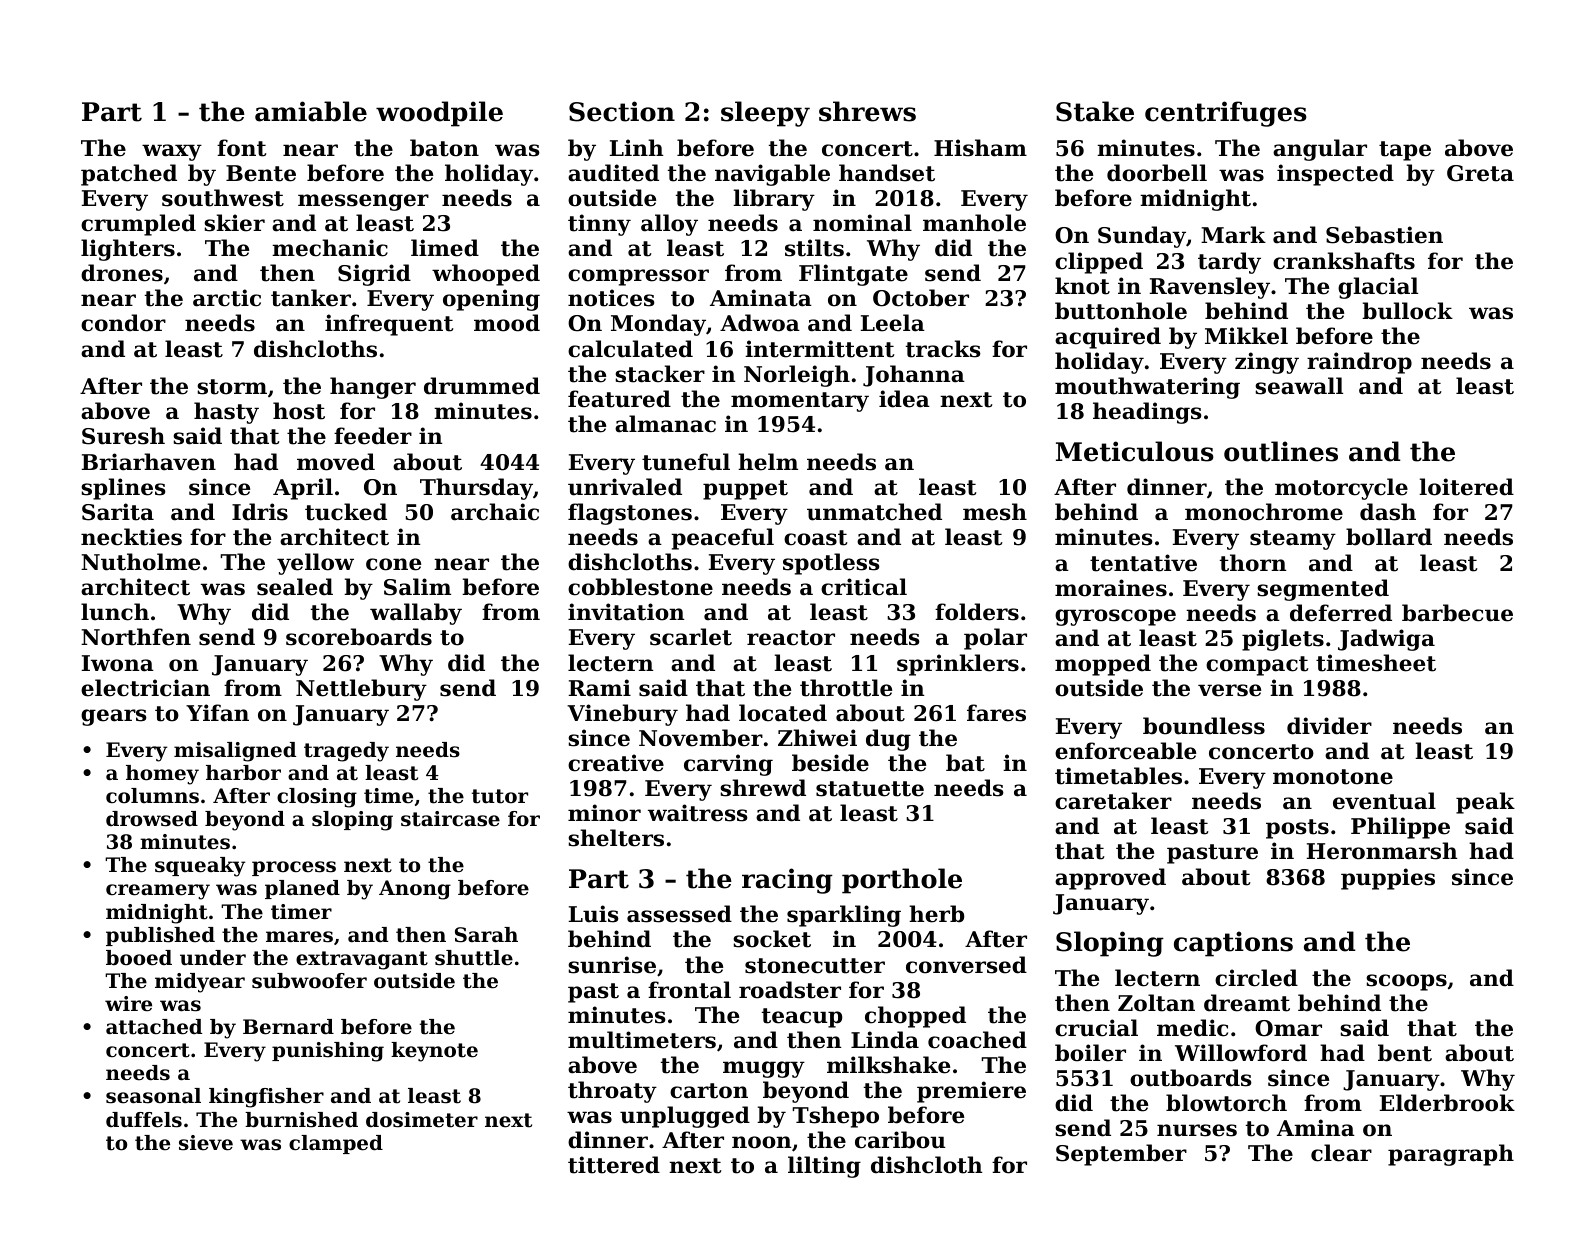  I want to click on Adwoa, so click(760, 323).
